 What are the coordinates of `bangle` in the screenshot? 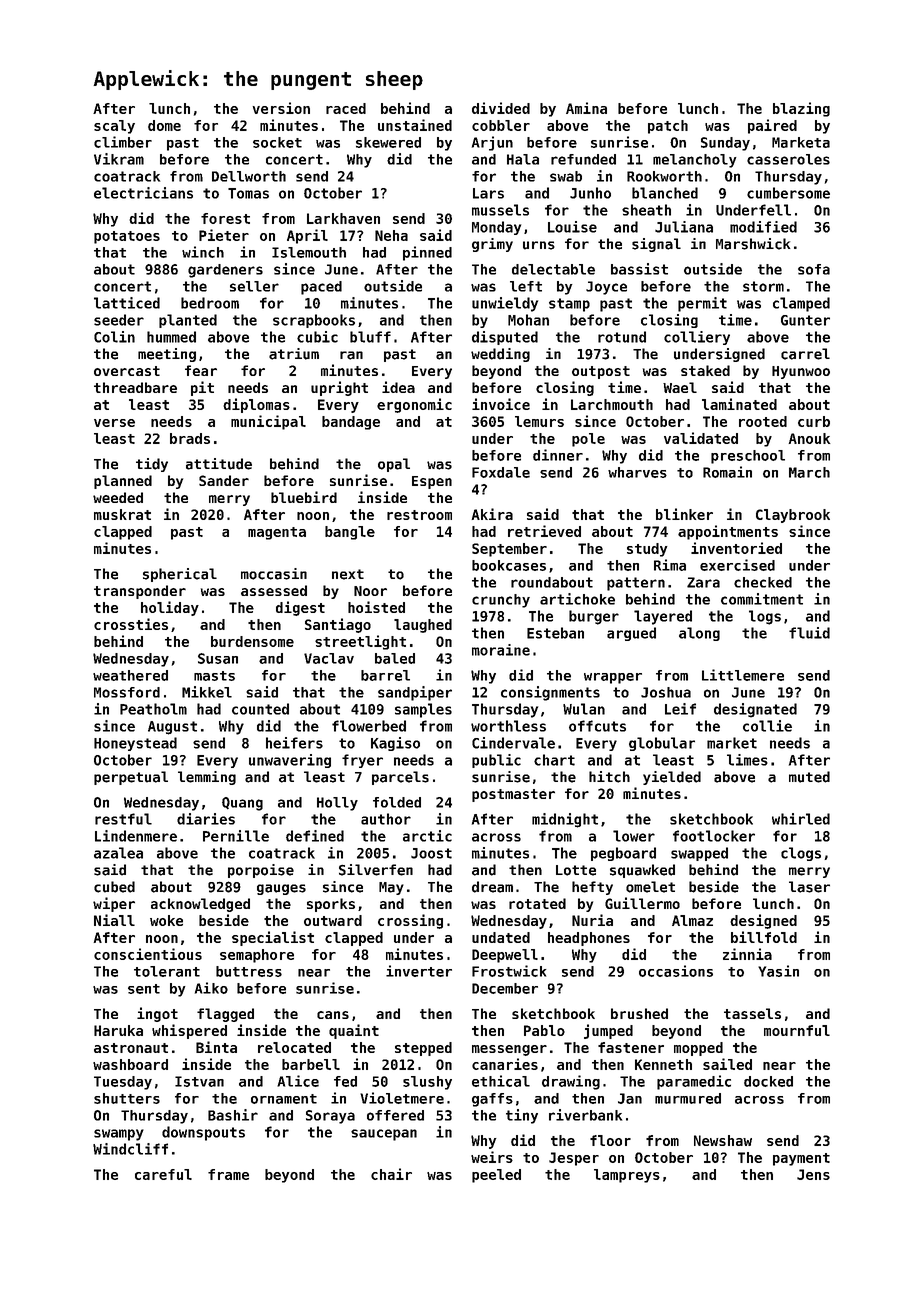 It's located at (350, 533).
